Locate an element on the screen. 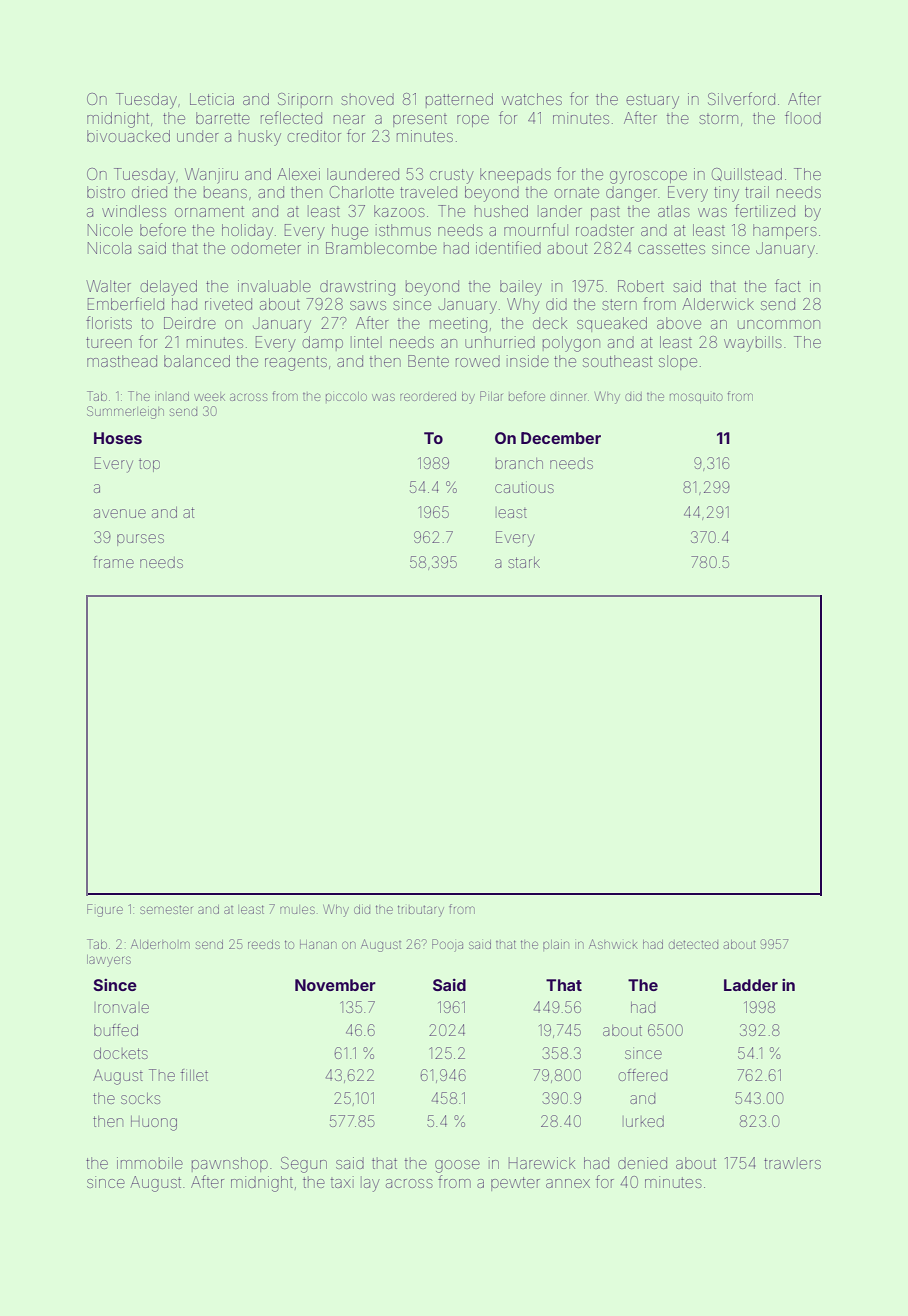  Silverford is located at coordinates (741, 98).
